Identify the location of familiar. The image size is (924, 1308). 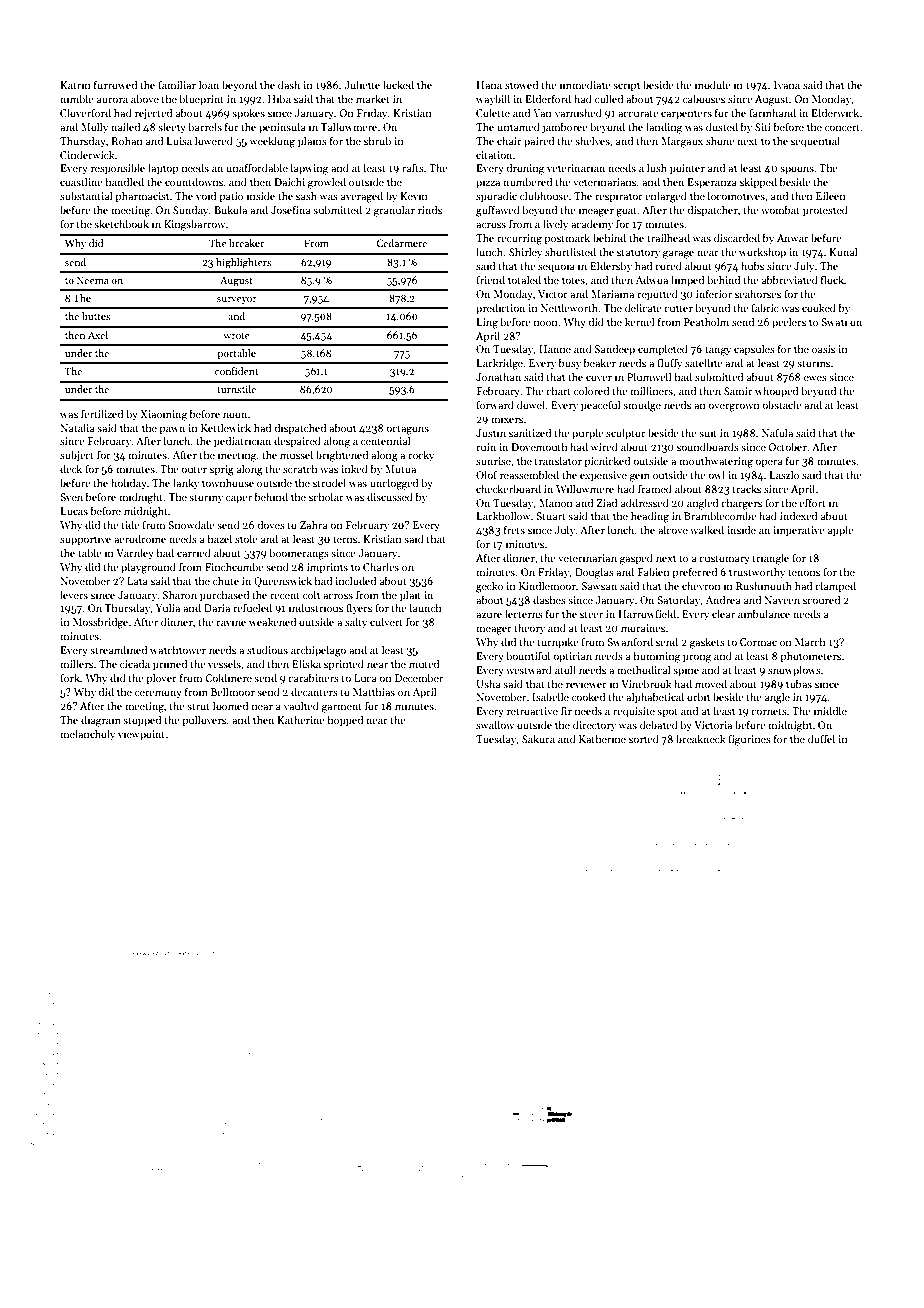
(177, 84).
